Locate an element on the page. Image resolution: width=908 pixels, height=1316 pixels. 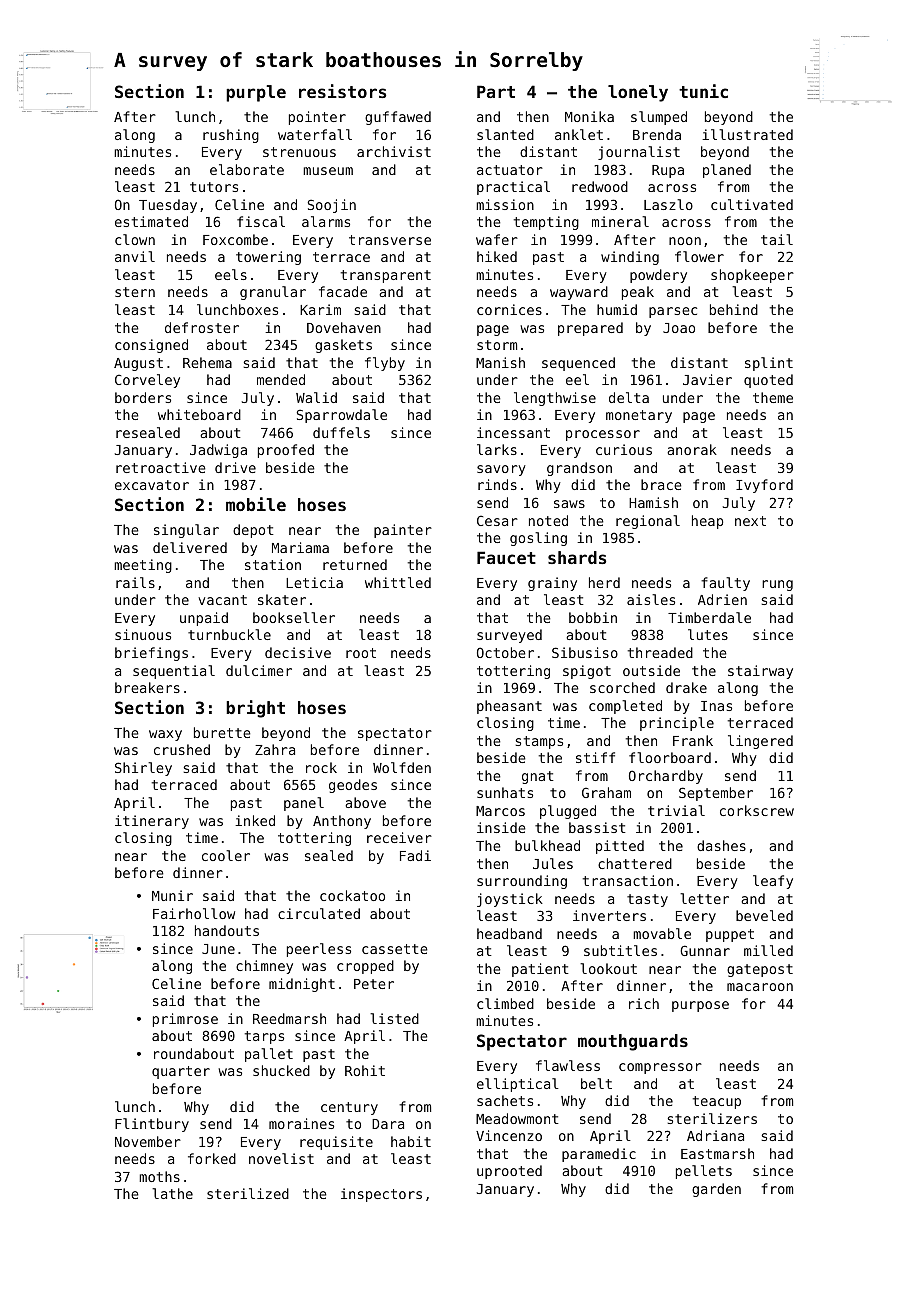
rushing is located at coordinates (231, 136).
